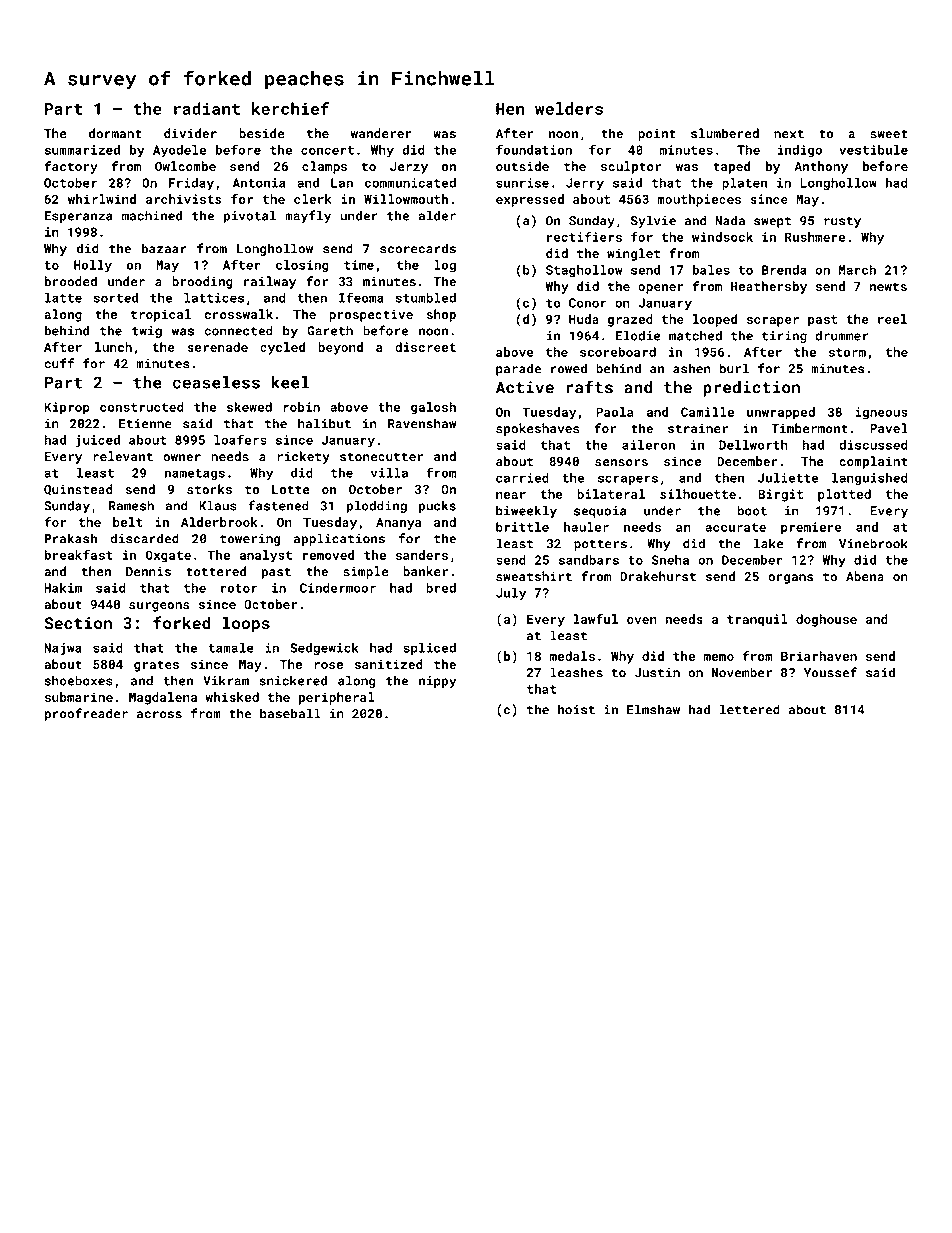  I want to click on ashen, so click(692, 368).
